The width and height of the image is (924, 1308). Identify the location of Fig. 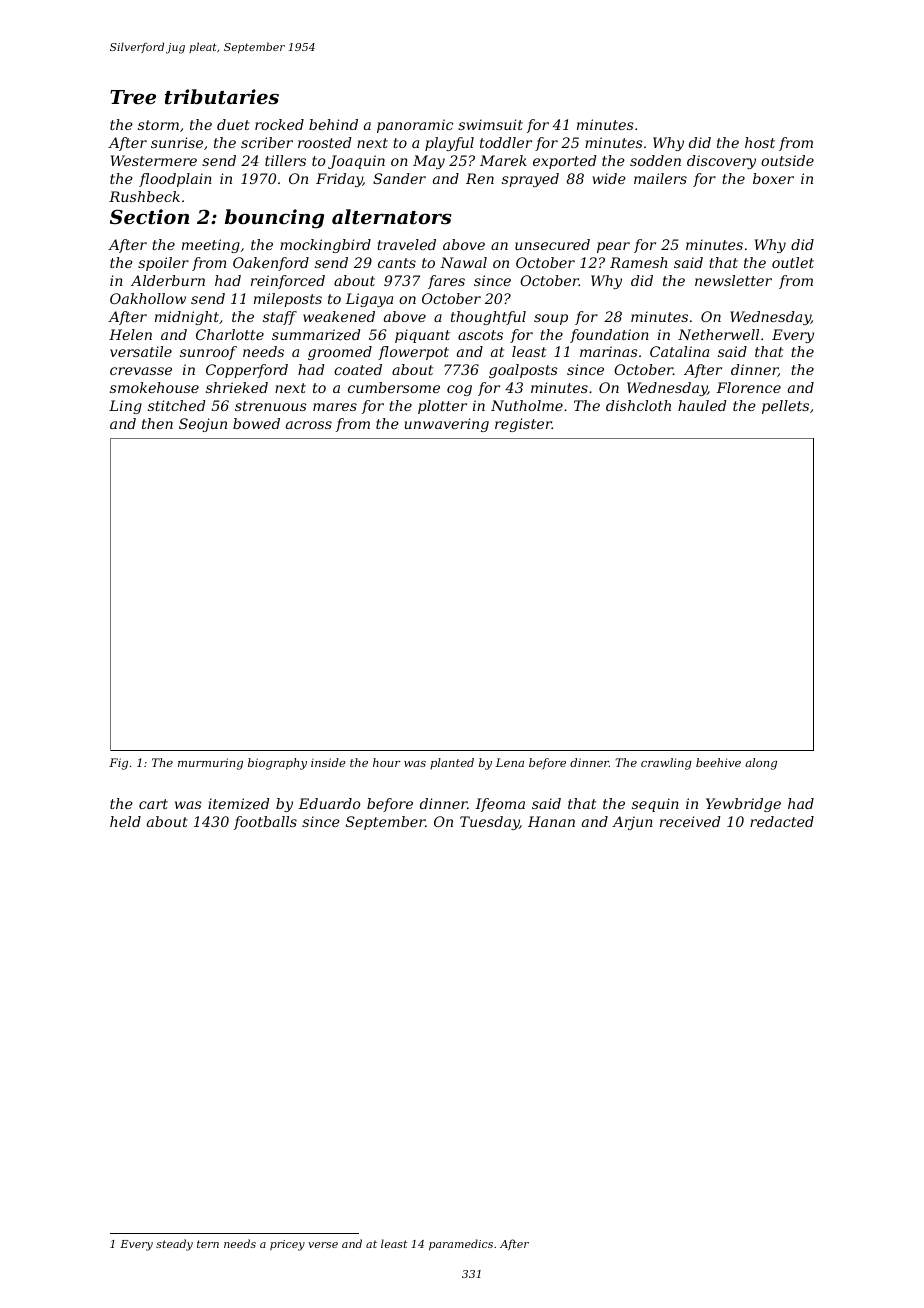
(118, 764).
